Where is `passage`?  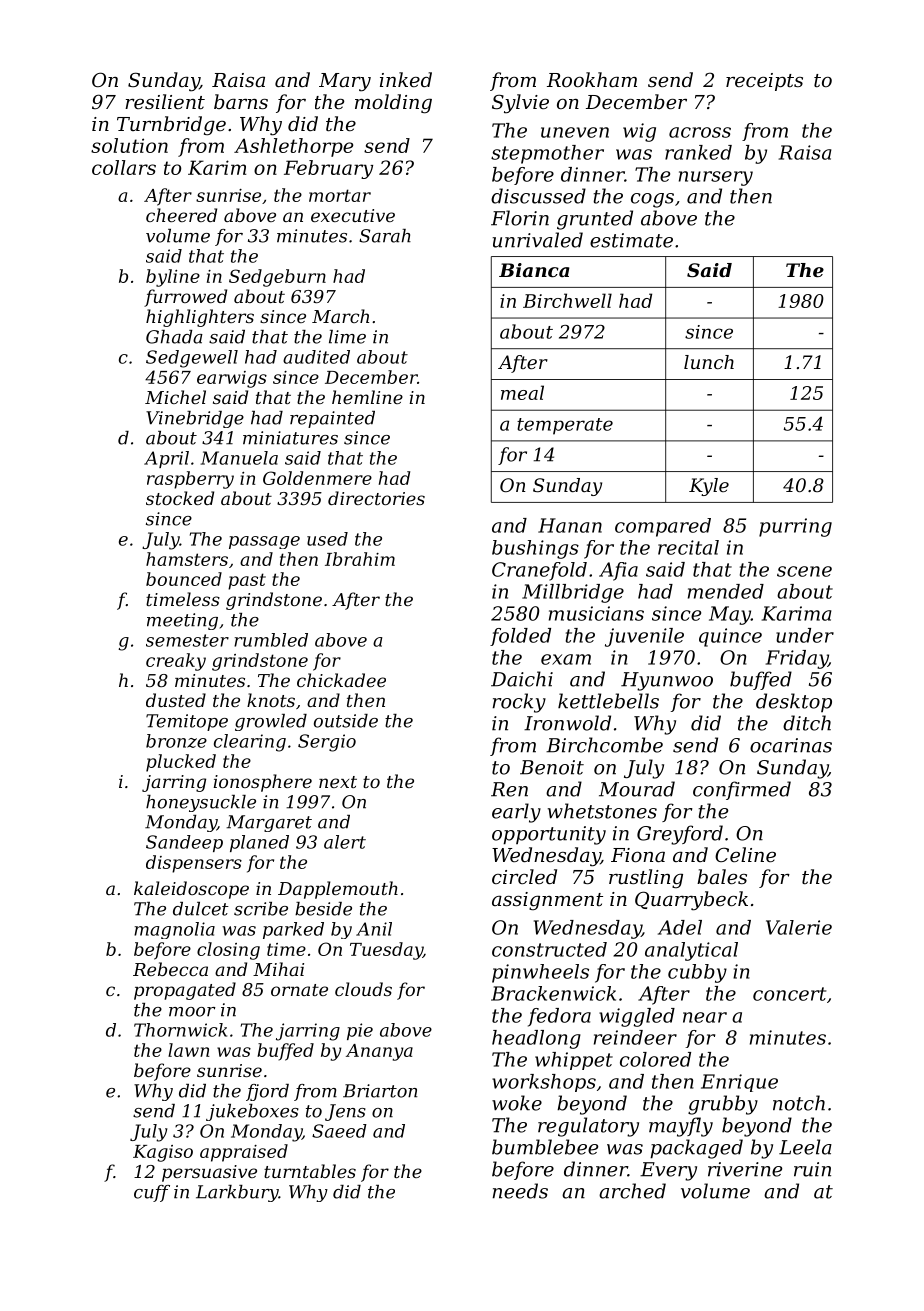 passage is located at coordinates (264, 542).
